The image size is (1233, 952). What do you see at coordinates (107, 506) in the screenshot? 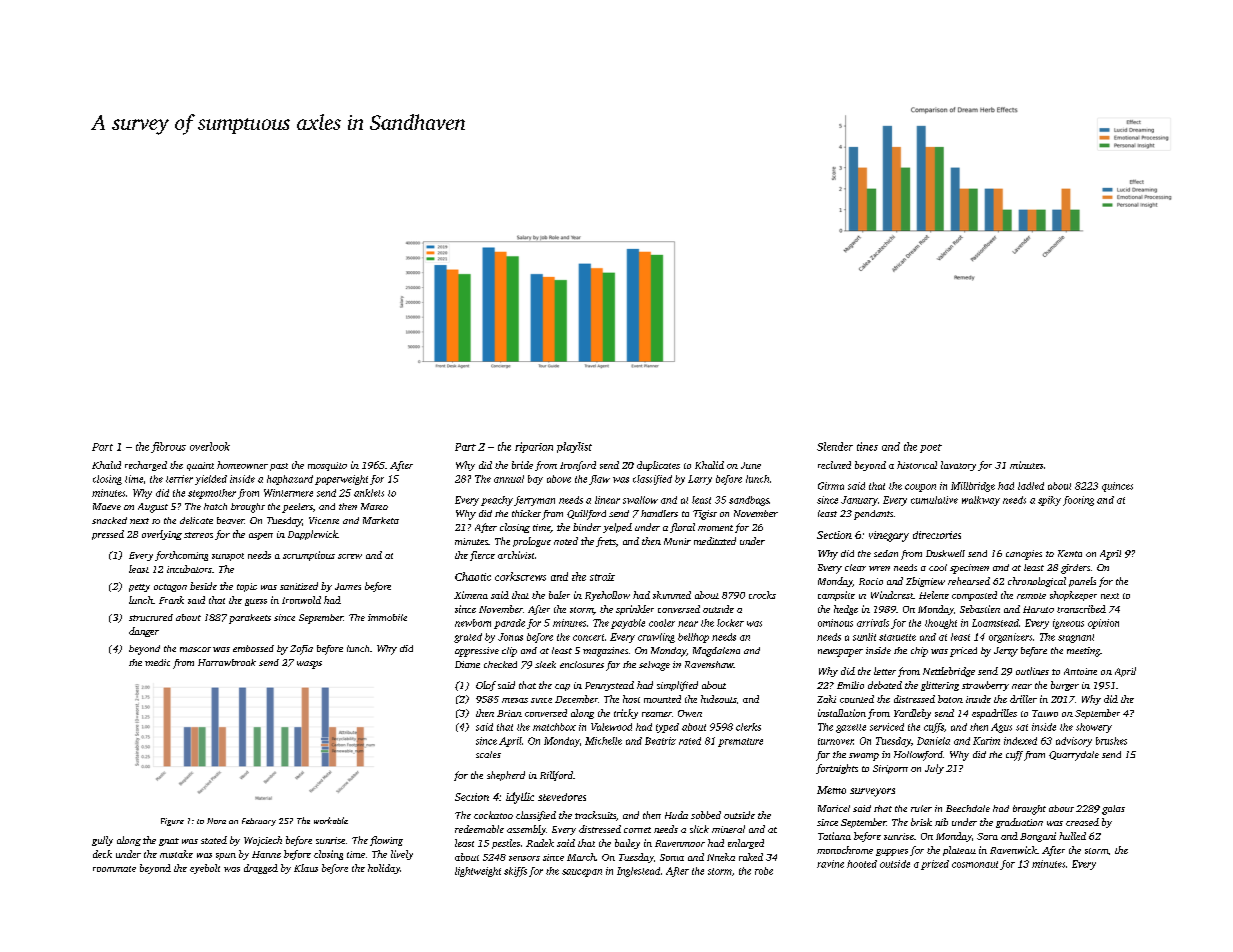
I see `Maeve` at bounding box center [107, 506].
